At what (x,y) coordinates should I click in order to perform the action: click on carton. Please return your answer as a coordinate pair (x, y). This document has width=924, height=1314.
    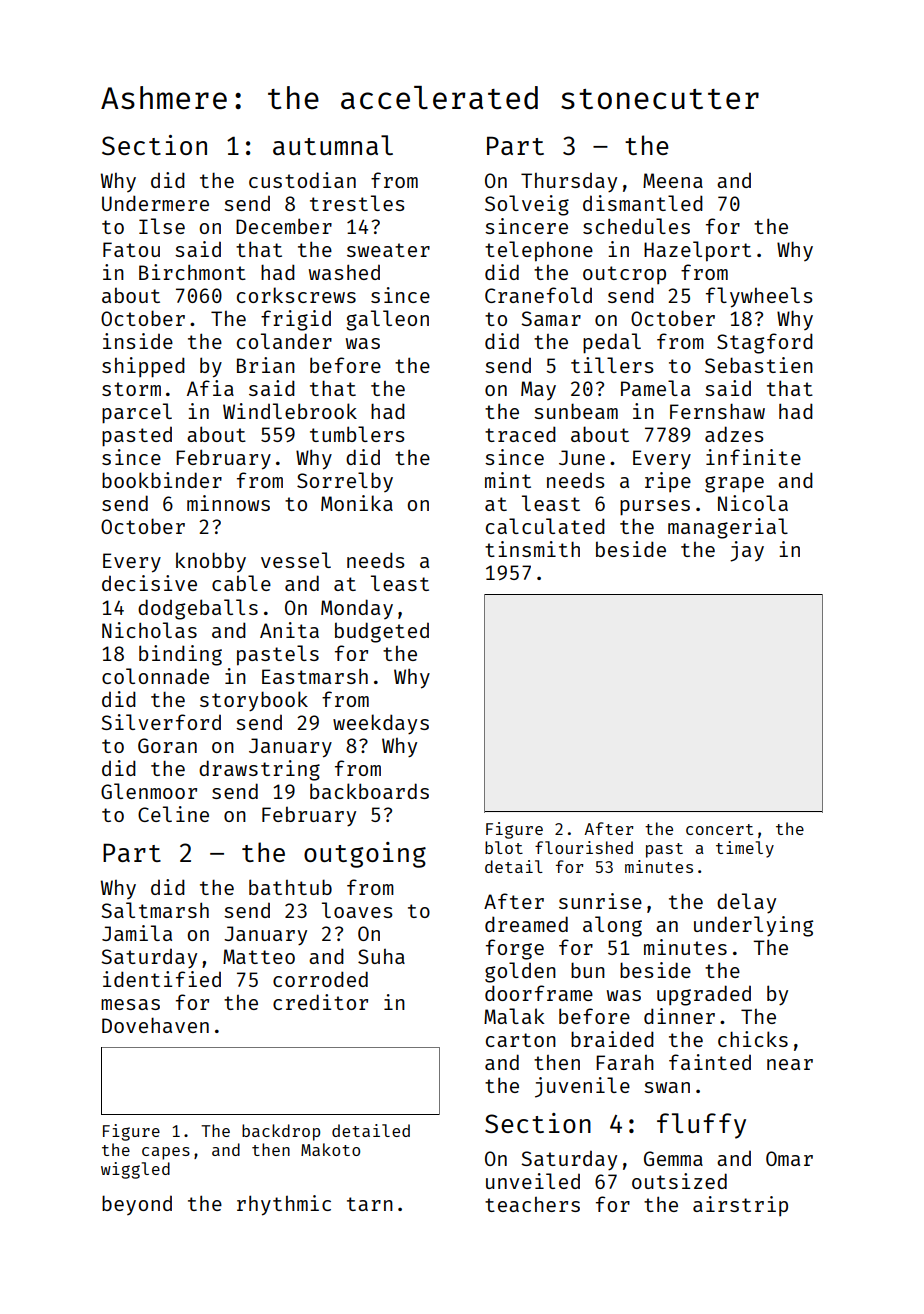
    Looking at the image, I should click on (521, 1040).
